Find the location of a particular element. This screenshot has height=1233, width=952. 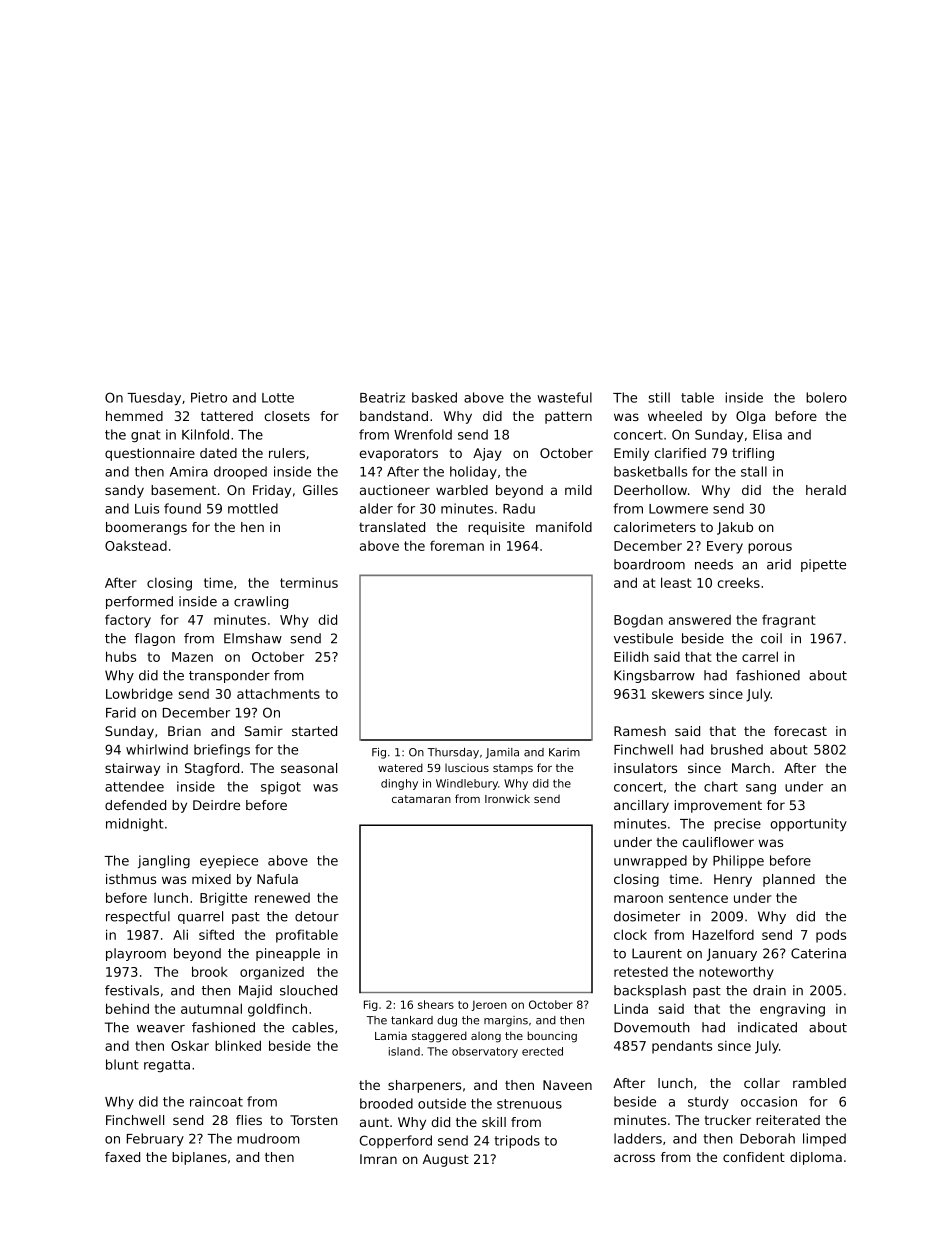

clock is located at coordinates (630, 934).
